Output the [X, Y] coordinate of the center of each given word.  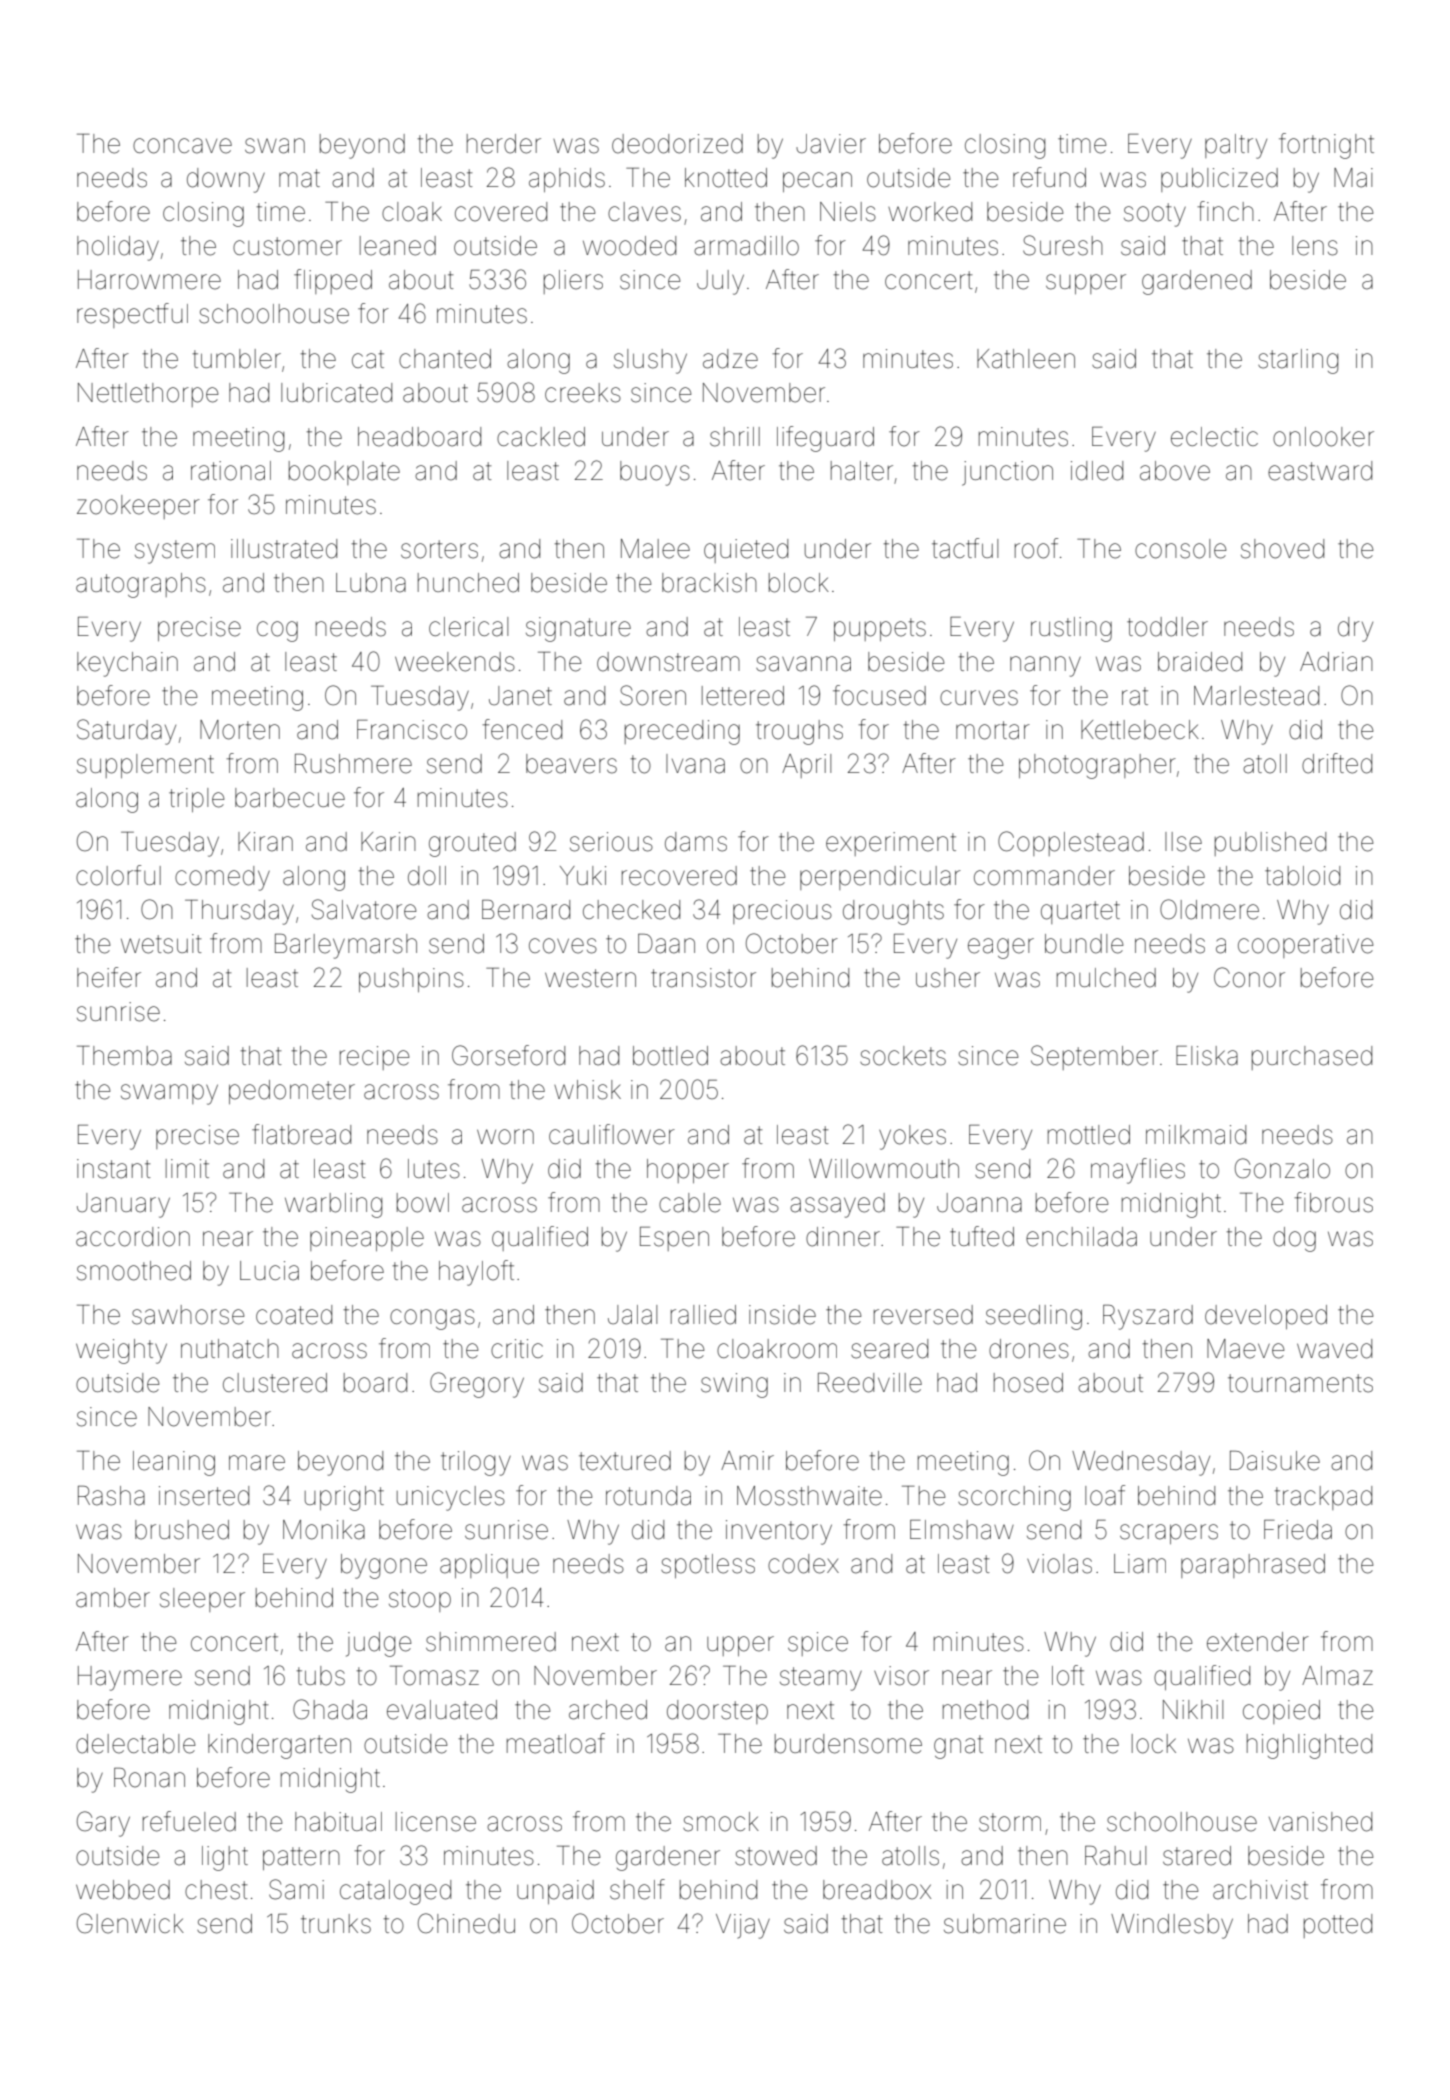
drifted [1337, 763]
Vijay [743, 1926]
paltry [1236, 146]
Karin [388, 842]
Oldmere [1209, 909]
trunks [336, 1924]
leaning [174, 1463]
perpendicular [880, 878]
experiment [891, 844]
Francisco [412, 730]
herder [504, 144]
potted [1338, 1926]
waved [1334, 1349]
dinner [843, 1237]
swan [275, 146]
